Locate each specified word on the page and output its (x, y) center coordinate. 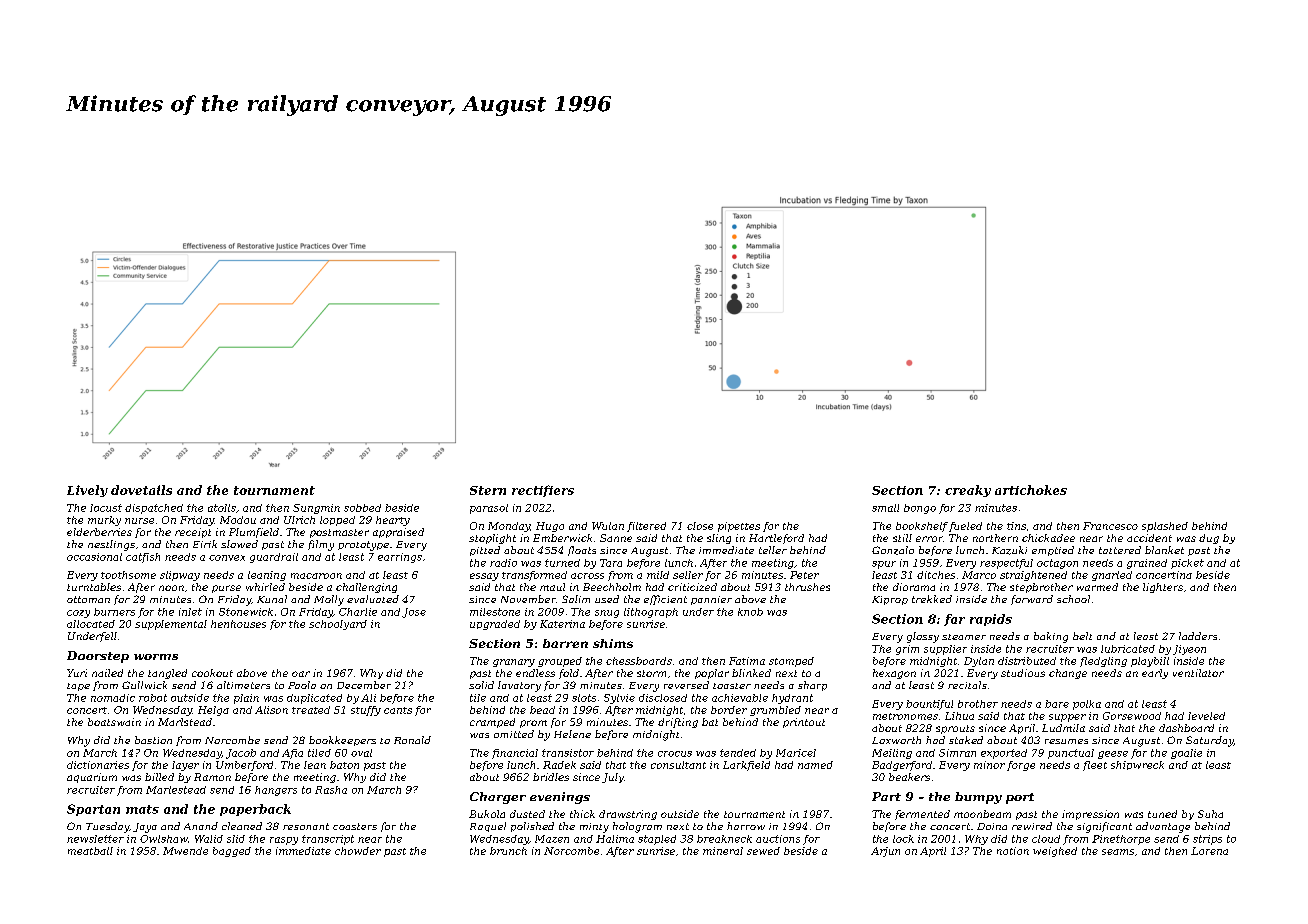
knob (750, 612)
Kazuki (1009, 550)
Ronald (412, 740)
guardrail (274, 558)
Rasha (331, 790)
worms (156, 657)
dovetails (141, 490)
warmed (1097, 587)
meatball (90, 851)
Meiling (892, 754)
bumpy (978, 798)
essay (484, 577)
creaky (968, 491)
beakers (909, 777)
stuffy (366, 711)
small (885, 508)
